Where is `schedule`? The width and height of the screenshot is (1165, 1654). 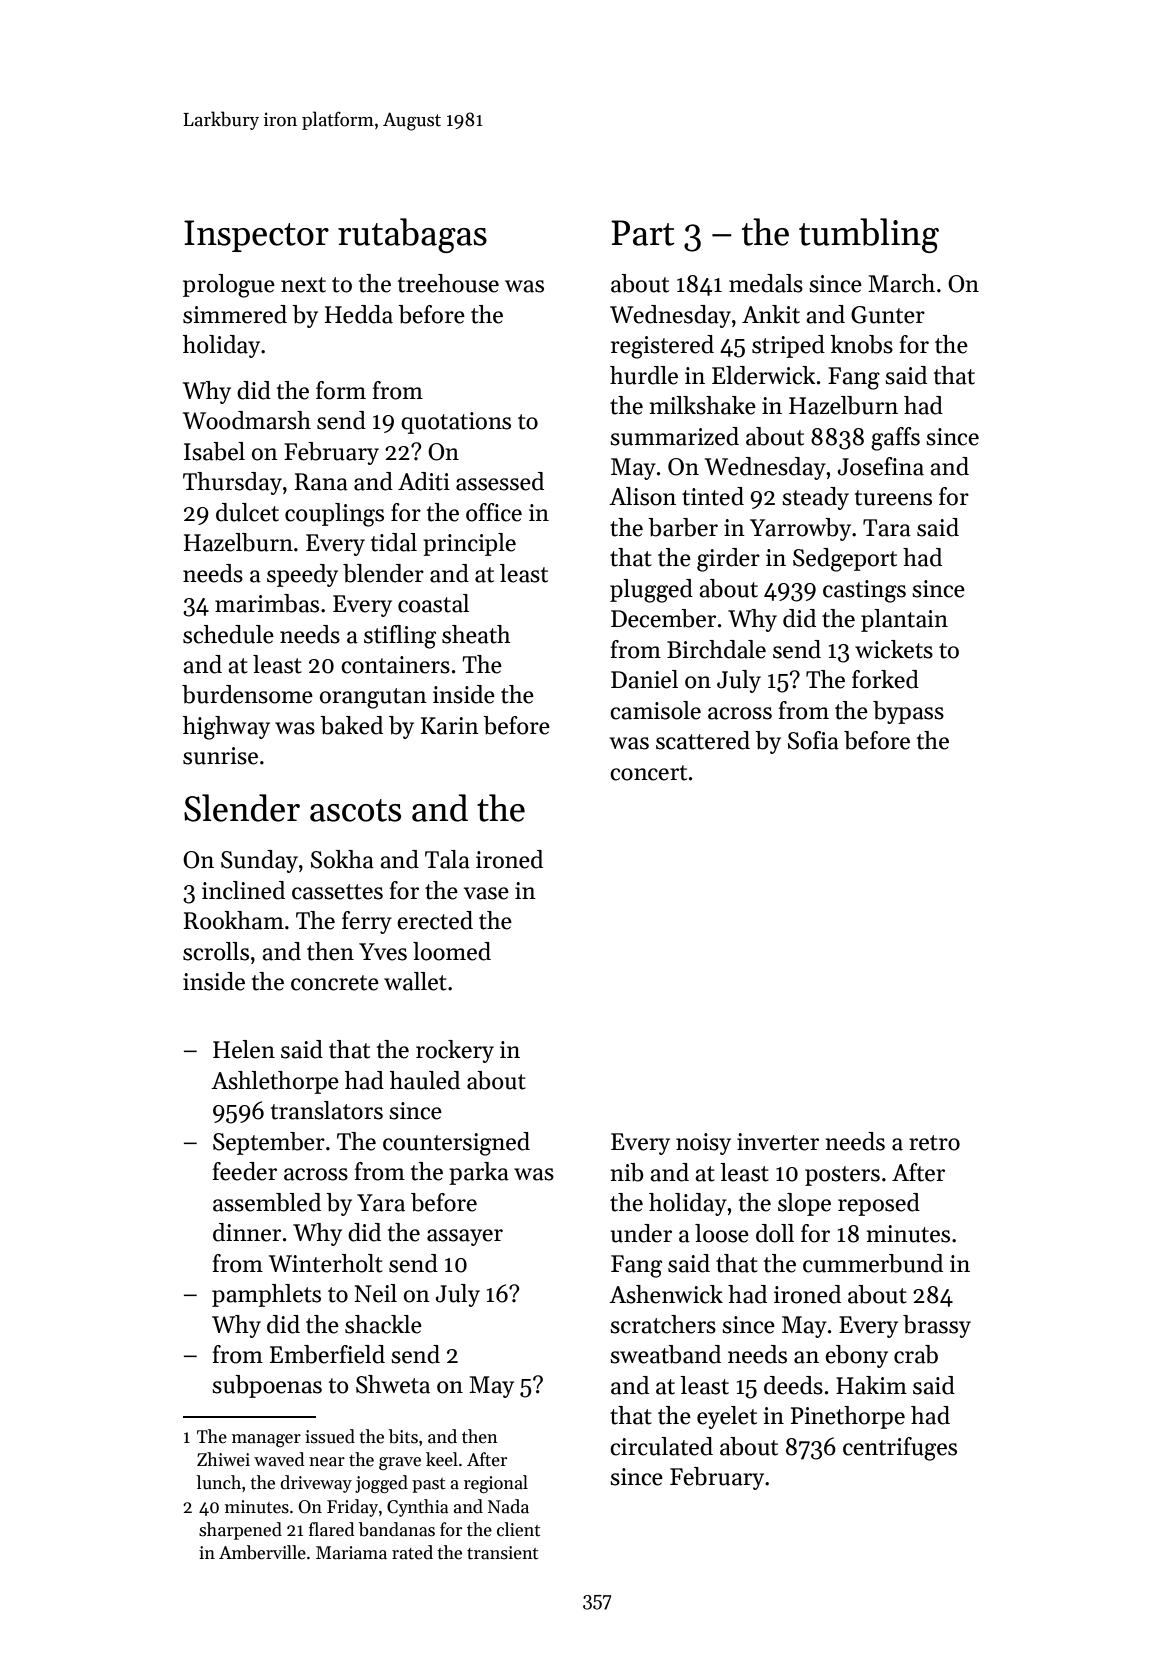 schedule is located at coordinates (228, 634).
